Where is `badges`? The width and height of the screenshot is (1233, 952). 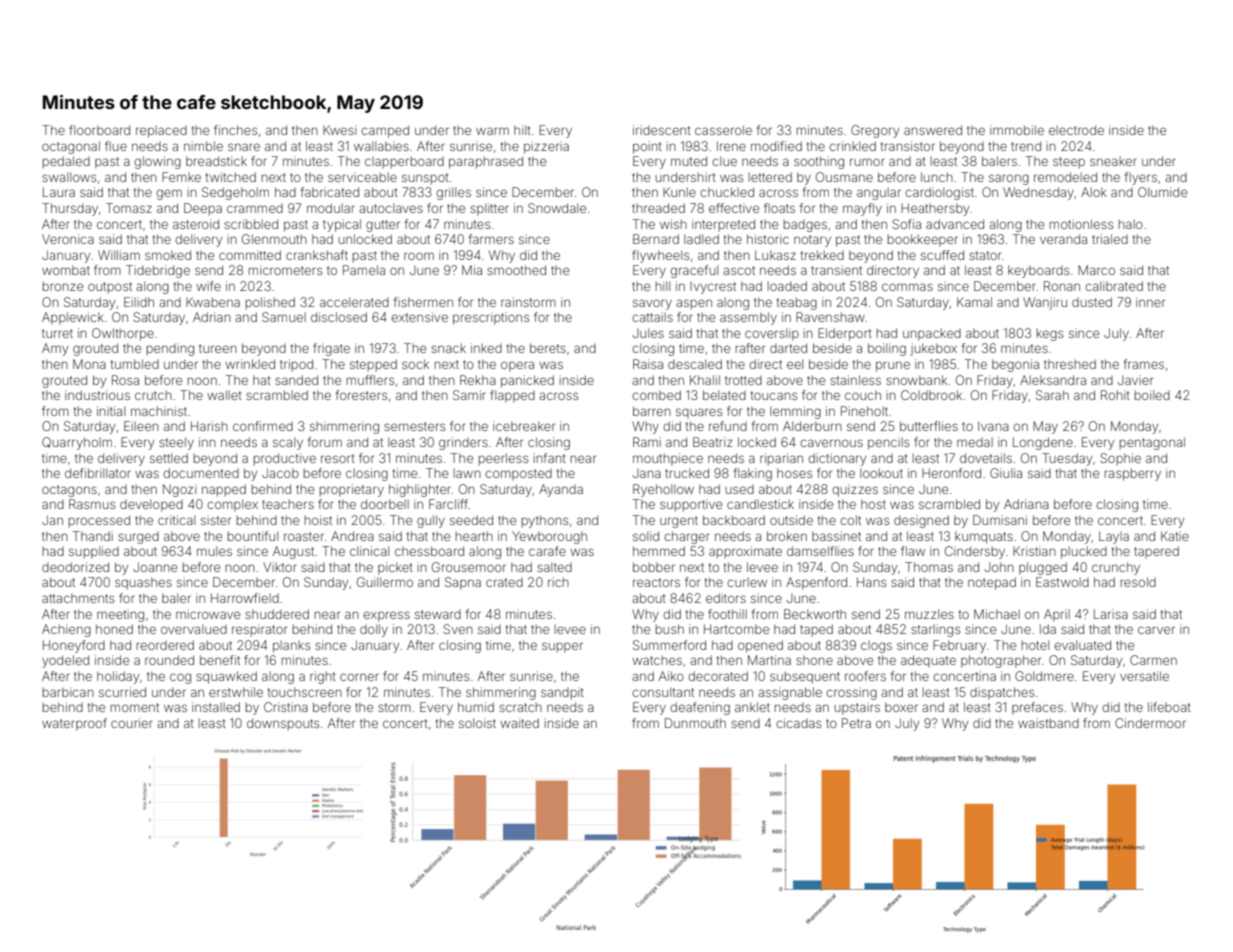
badges is located at coordinates (805, 225).
